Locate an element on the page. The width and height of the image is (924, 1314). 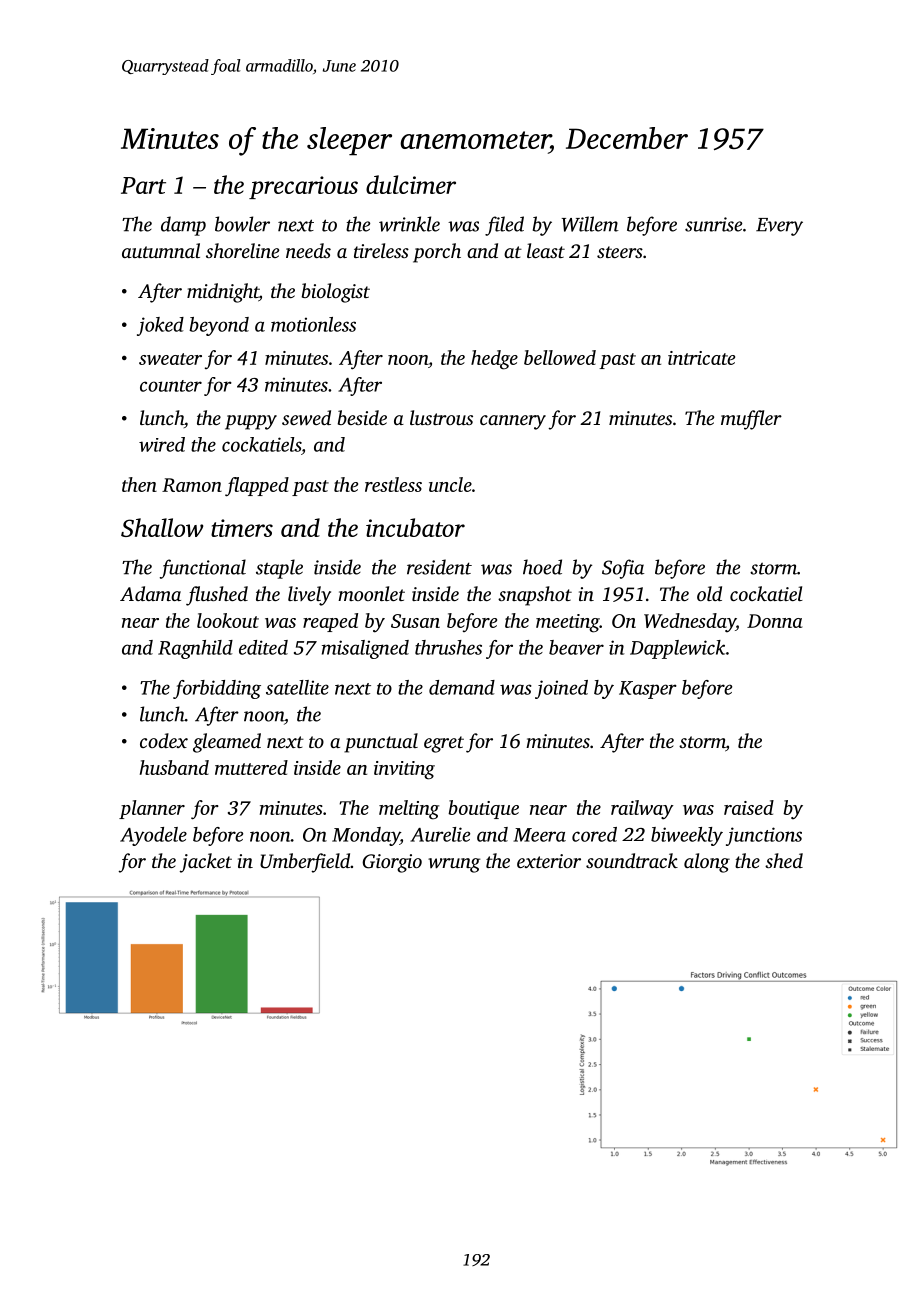
dulcimer is located at coordinates (411, 184).
